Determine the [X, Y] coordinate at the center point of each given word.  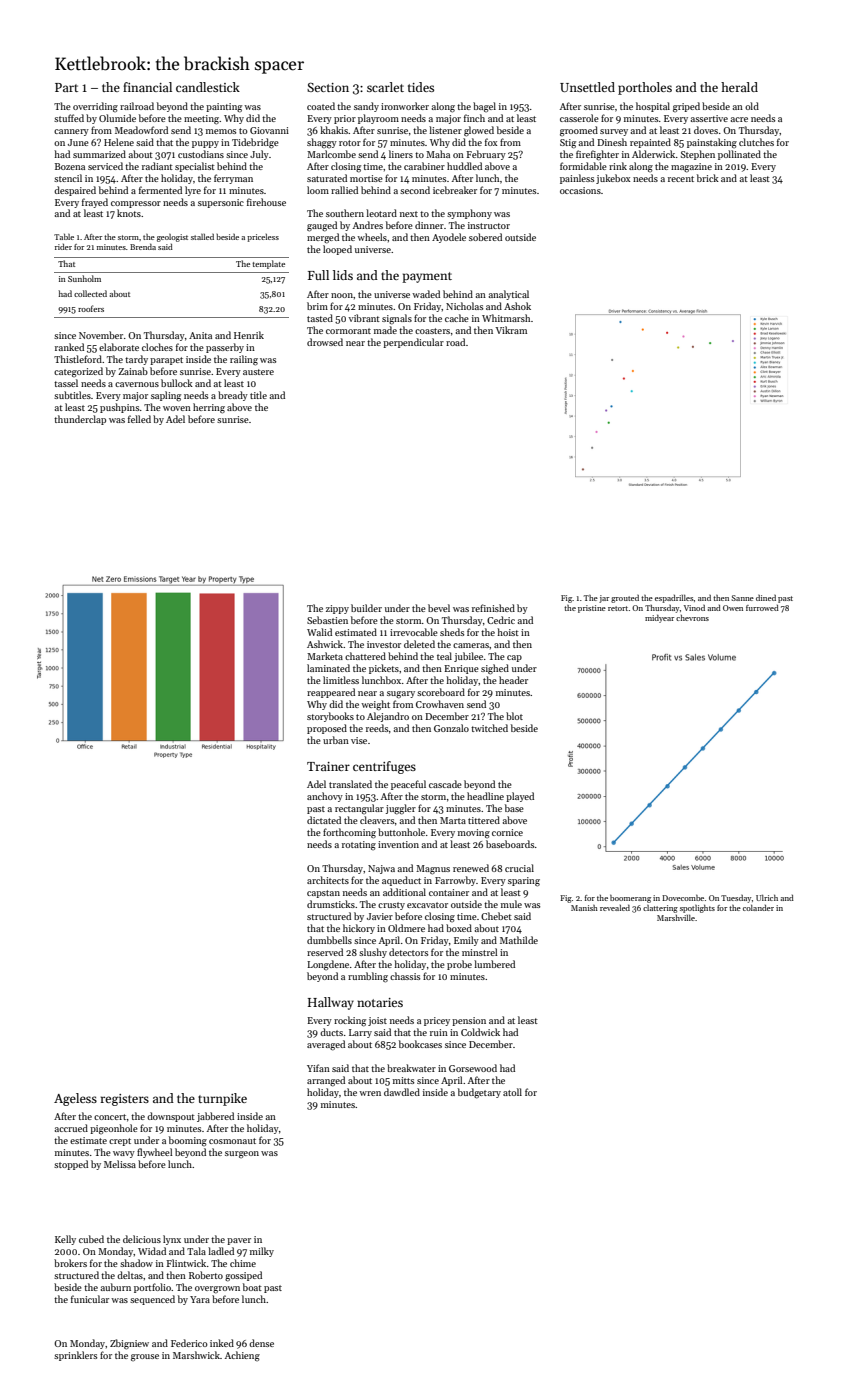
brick [708, 178]
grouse [145, 1357]
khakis [334, 130]
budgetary [479, 1093]
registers [124, 1100]
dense [261, 1343]
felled [139, 419]
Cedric [501, 620]
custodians [201, 154]
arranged [326, 1081]
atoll [512, 1092]
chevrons [692, 618]
